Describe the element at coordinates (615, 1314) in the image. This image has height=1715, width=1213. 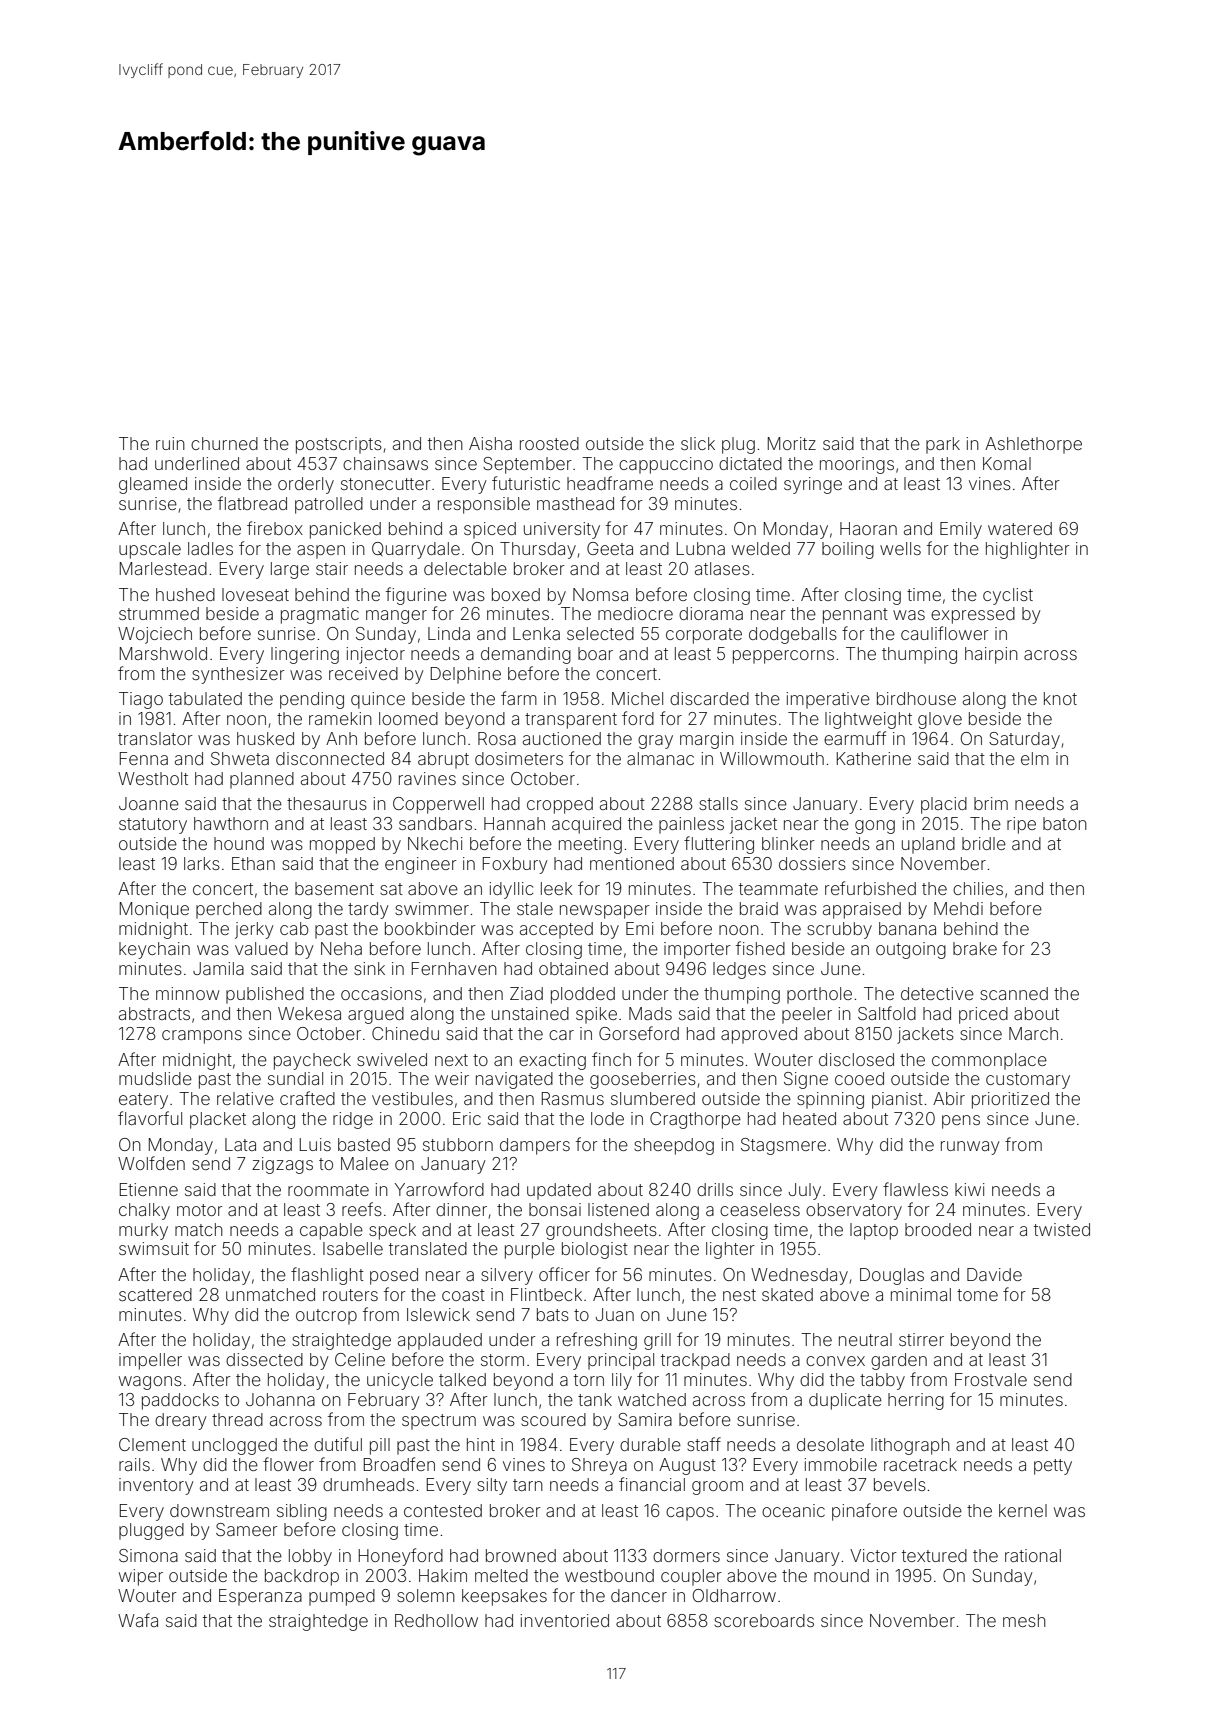
I see `Juan` at that location.
